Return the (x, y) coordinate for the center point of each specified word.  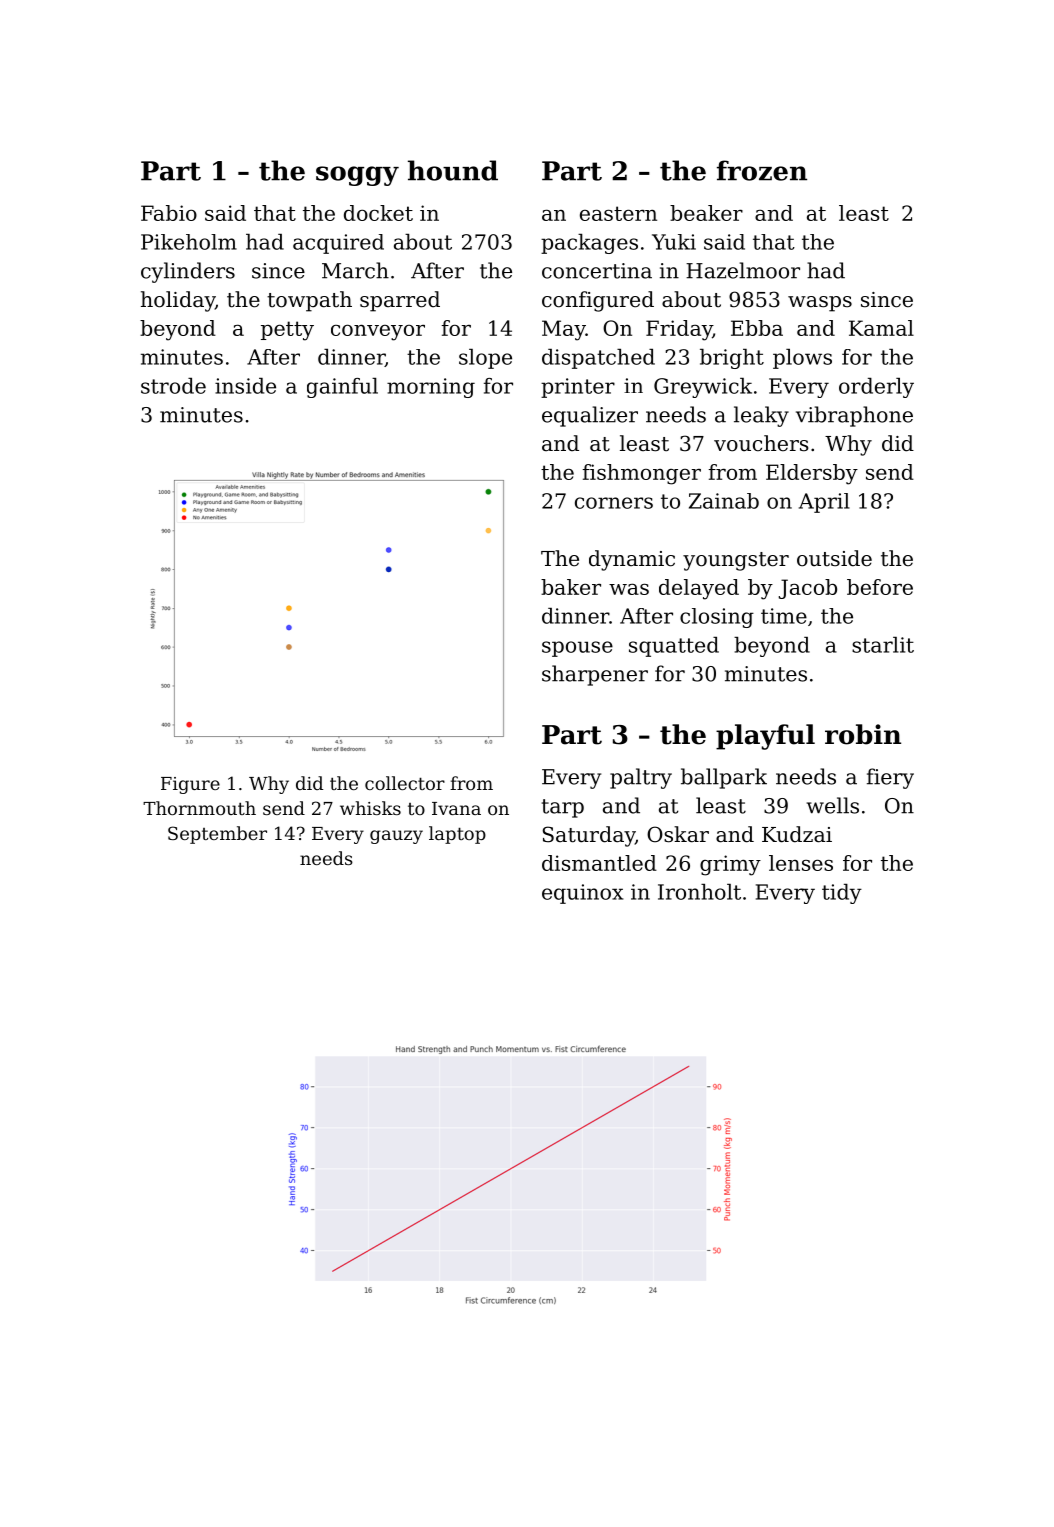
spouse (577, 649)
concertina (597, 271)
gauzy (396, 837)
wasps (820, 304)
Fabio (169, 213)
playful (765, 737)
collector (405, 783)
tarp (563, 808)
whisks (370, 808)
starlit (883, 645)
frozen (762, 170)
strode (173, 386)
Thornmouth (199, 808)
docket (378, 213)
